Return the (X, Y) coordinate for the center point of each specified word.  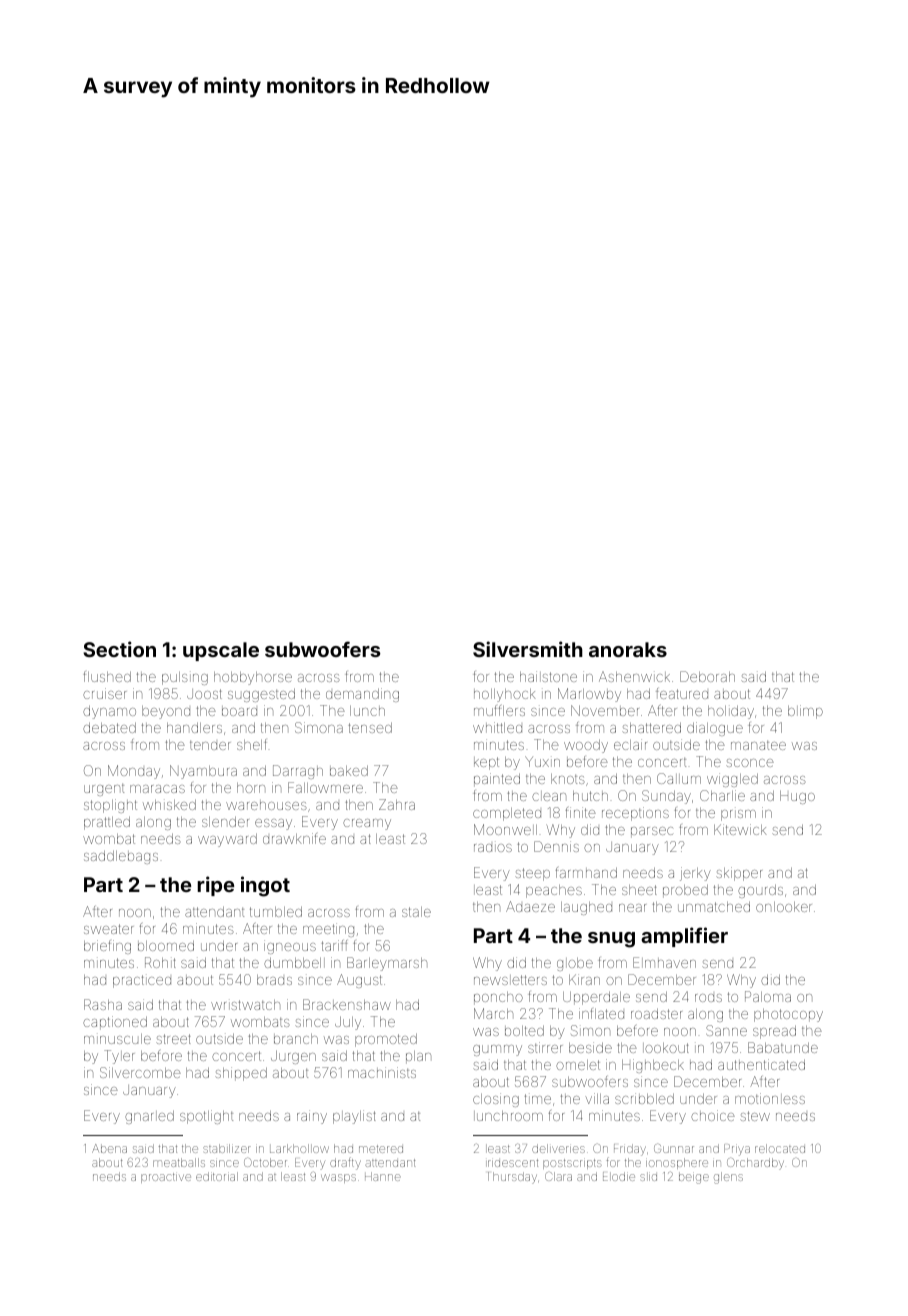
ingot (265, 886)
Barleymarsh (387, 964)
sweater (109, 929)
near (632, 908)
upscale (221, 651)
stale (416, 912)
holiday (731, 712)
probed (685, 891)
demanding (362, 695)
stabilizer (227, 1148)
